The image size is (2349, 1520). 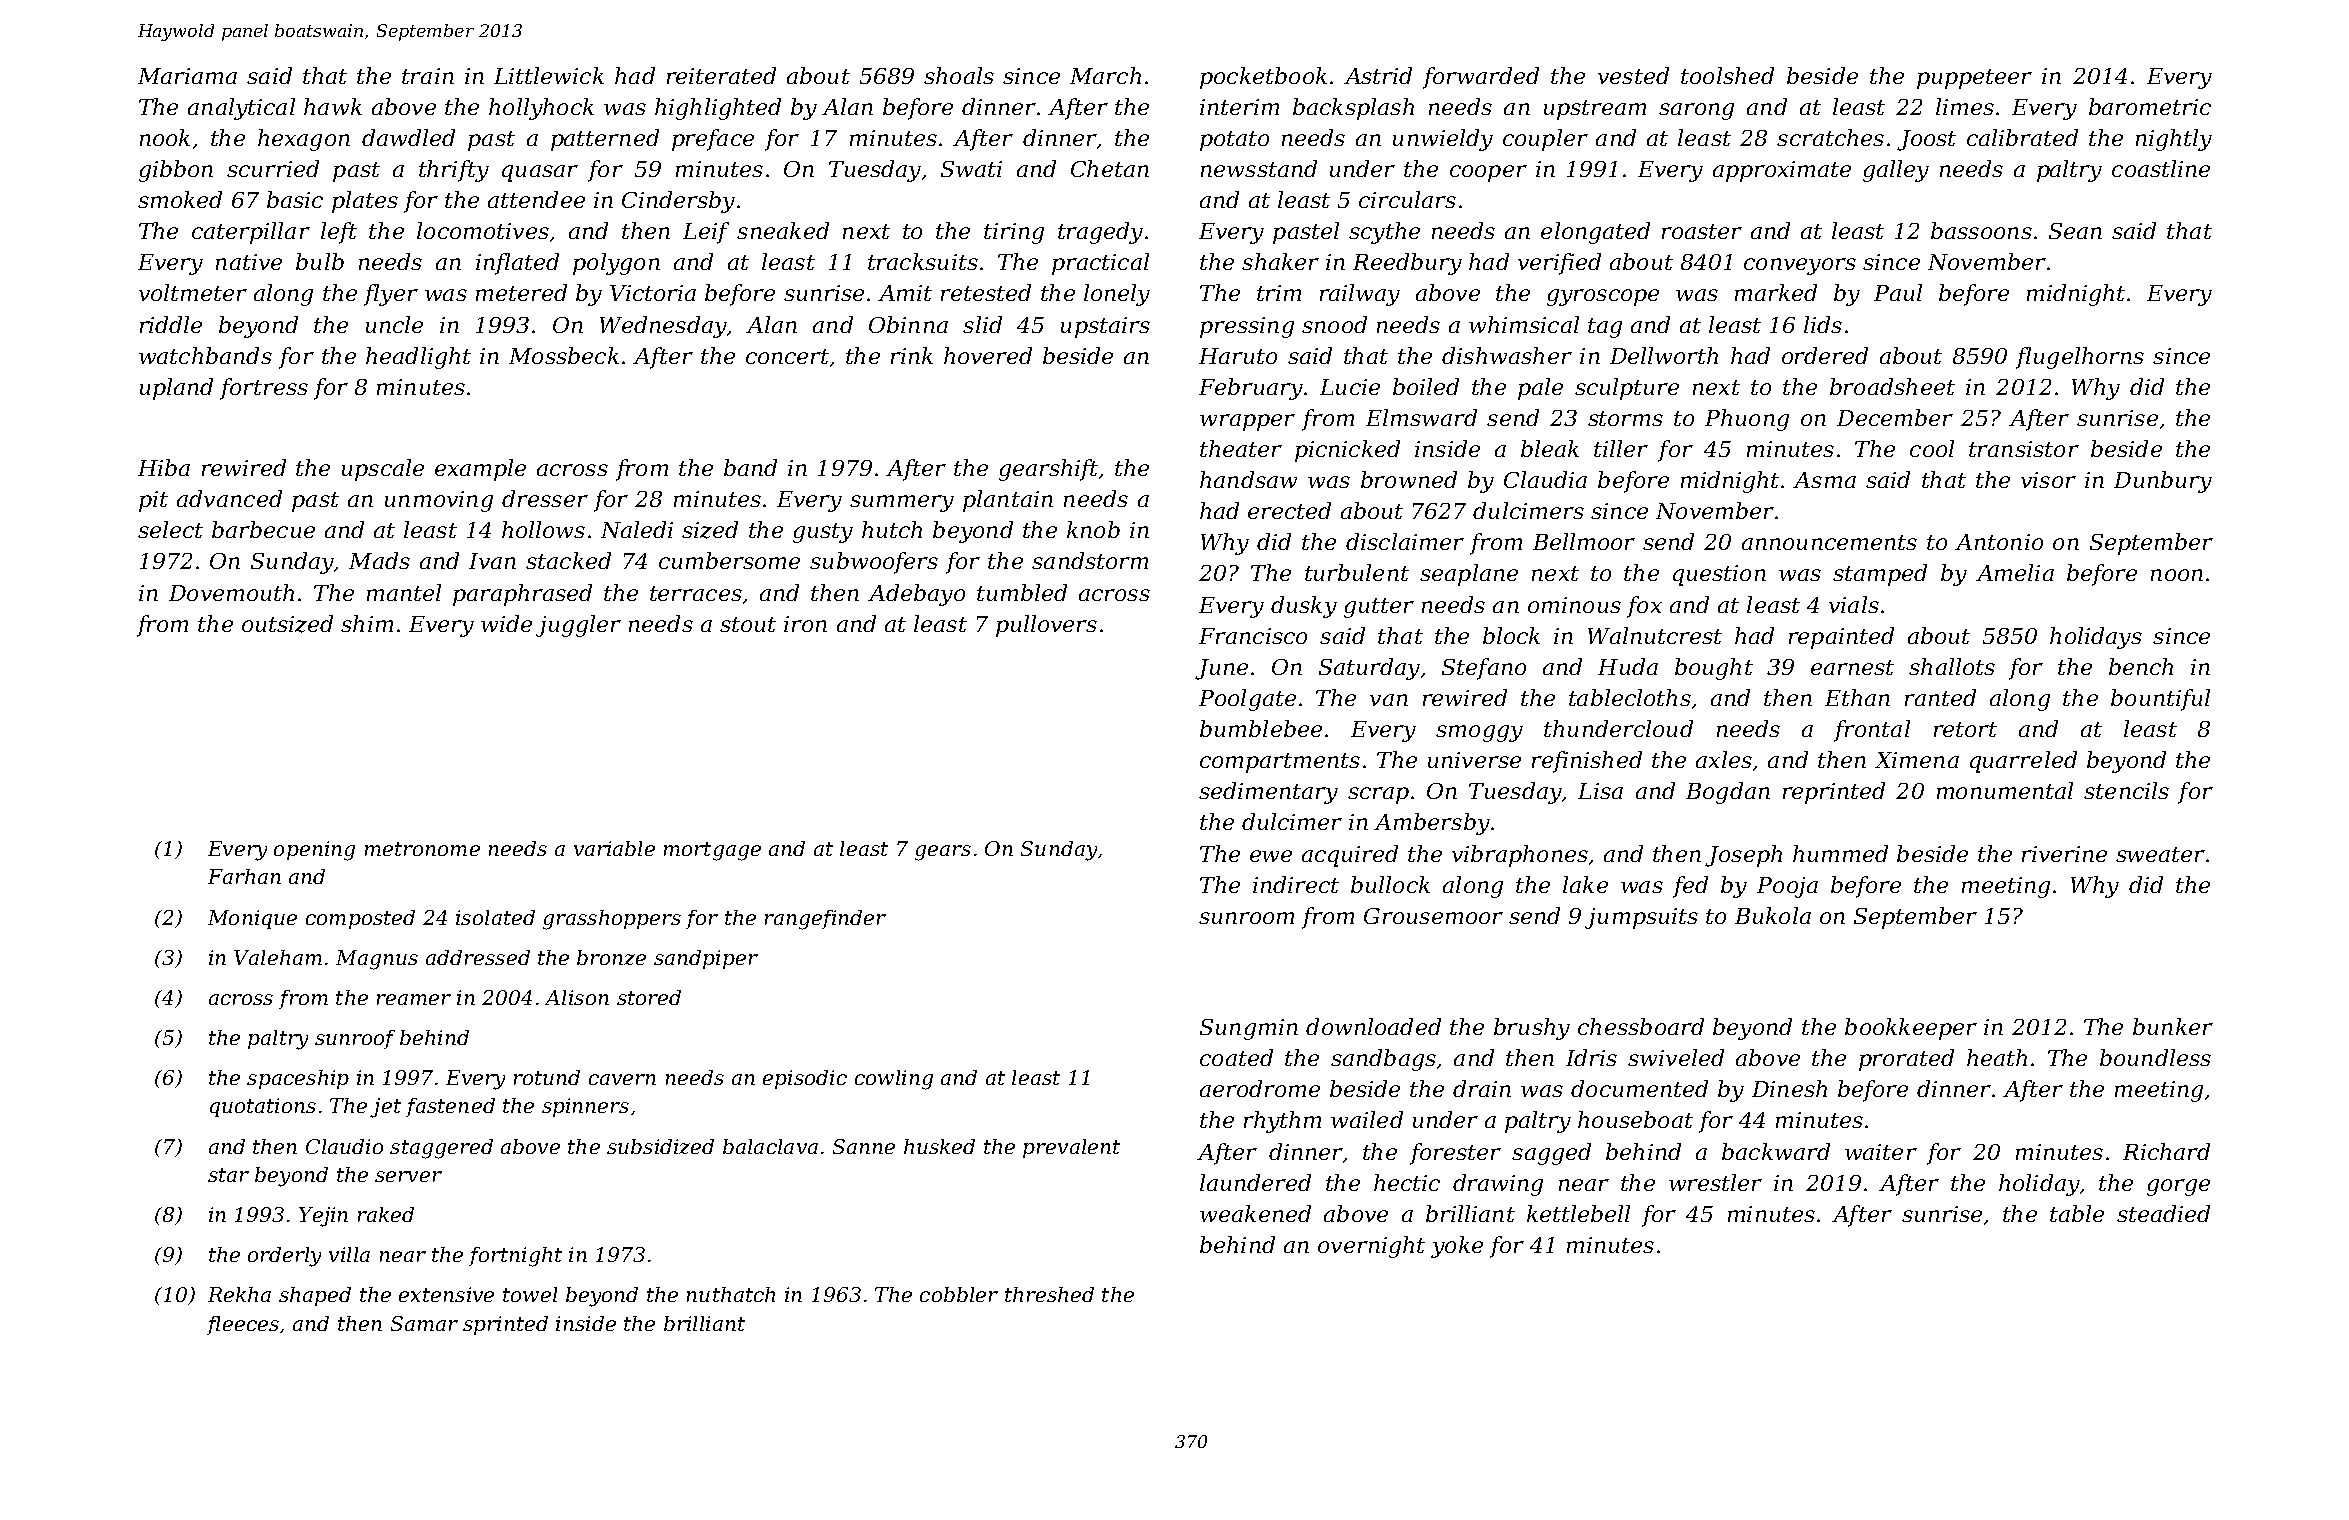 What do you see at coordinates (1715, 1182) in the document?
I see `wrestler` at bounding box center [1715, 1182].
